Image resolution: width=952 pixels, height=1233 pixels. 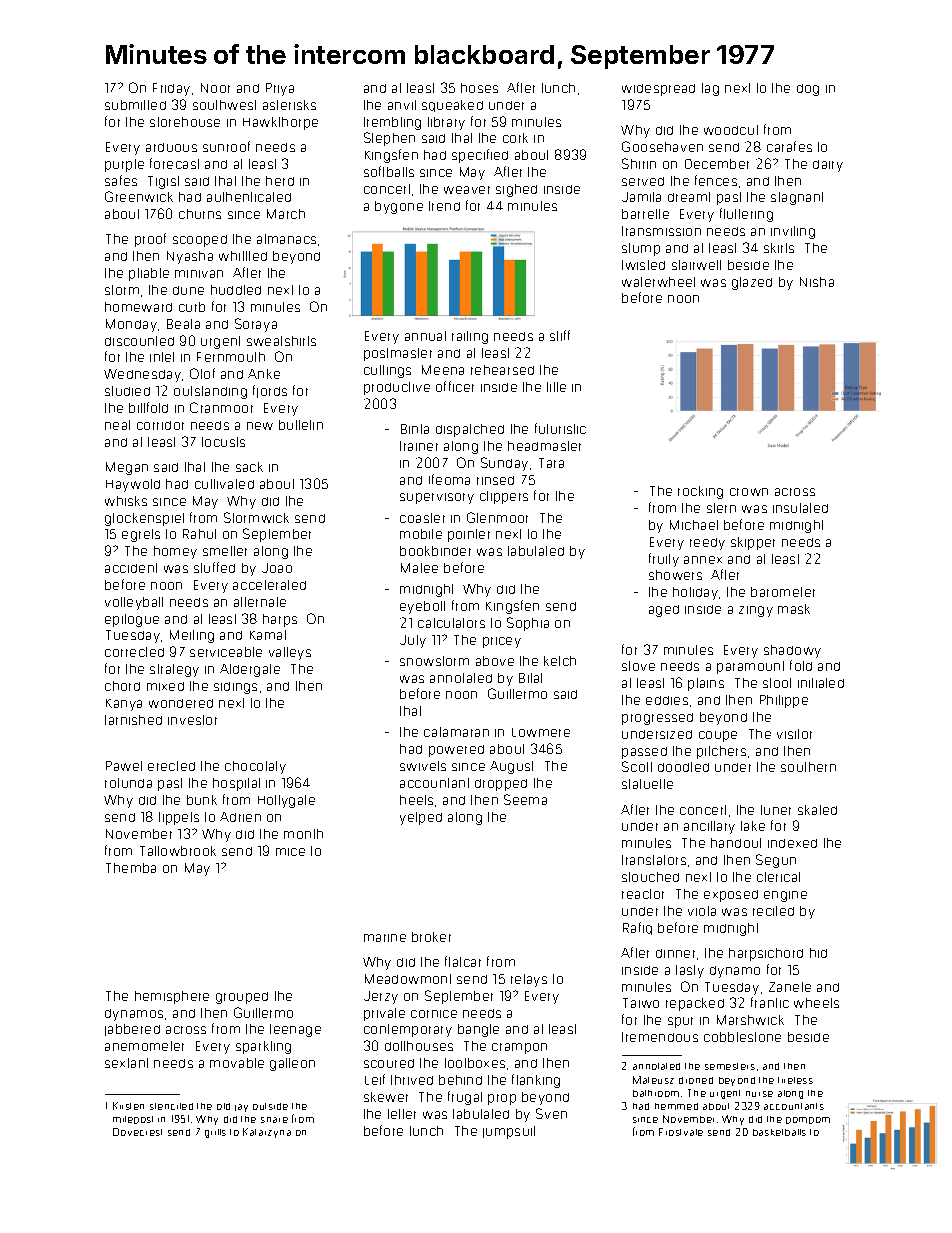 I want to click on rehearsed, so click(x=502, y=370).
